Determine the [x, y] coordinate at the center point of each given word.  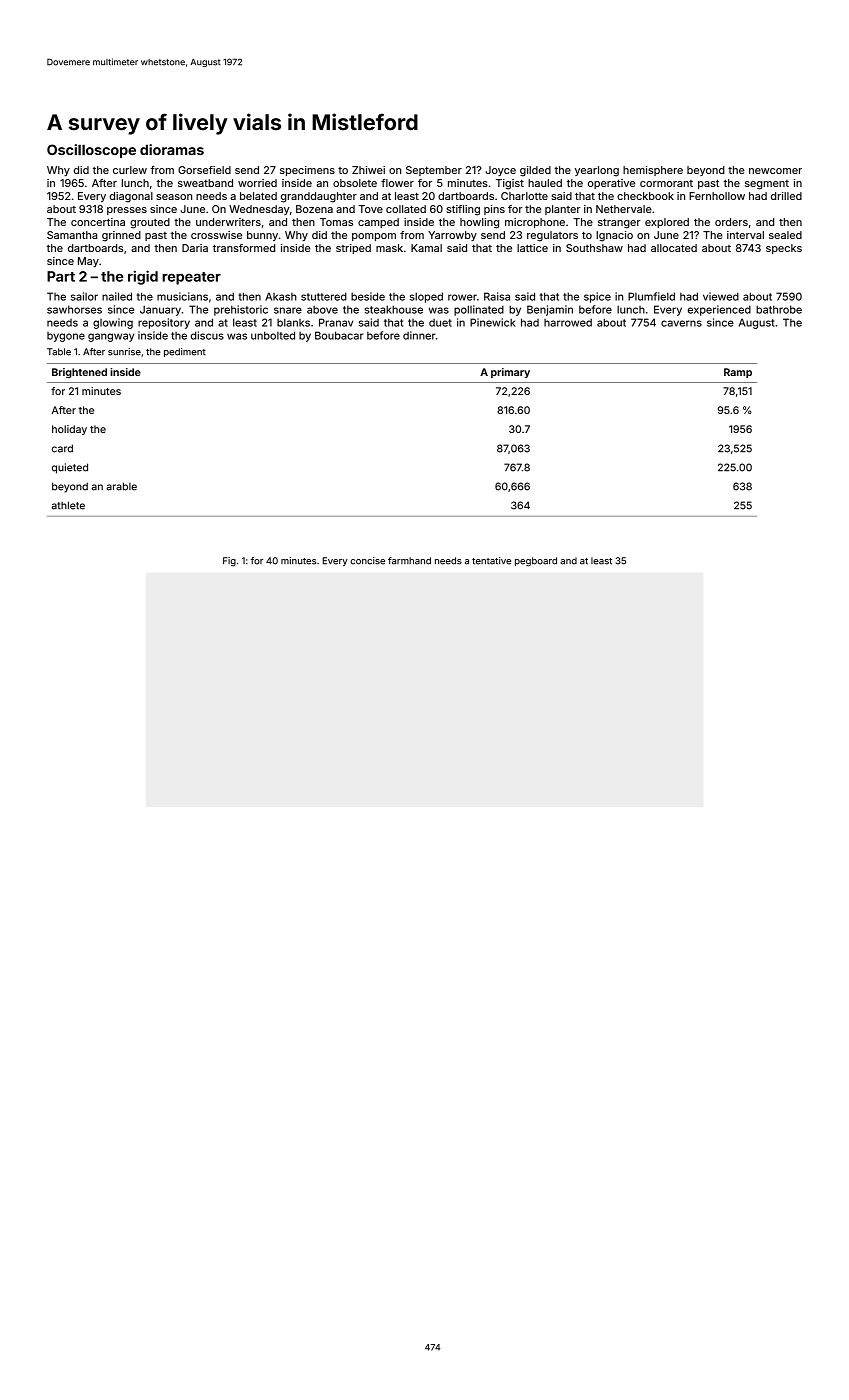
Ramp [738, 373]
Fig [229, 562]
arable [121, 486]
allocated [674, 248]
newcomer [775, 171]
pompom [374, 237]
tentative [491, 561]
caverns [681, 323]
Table [59, 352]
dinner [419, 335]
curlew [130, 170]
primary [510, 373]
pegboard [536, 562]
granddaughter [319, 197]
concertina [98, 222]
